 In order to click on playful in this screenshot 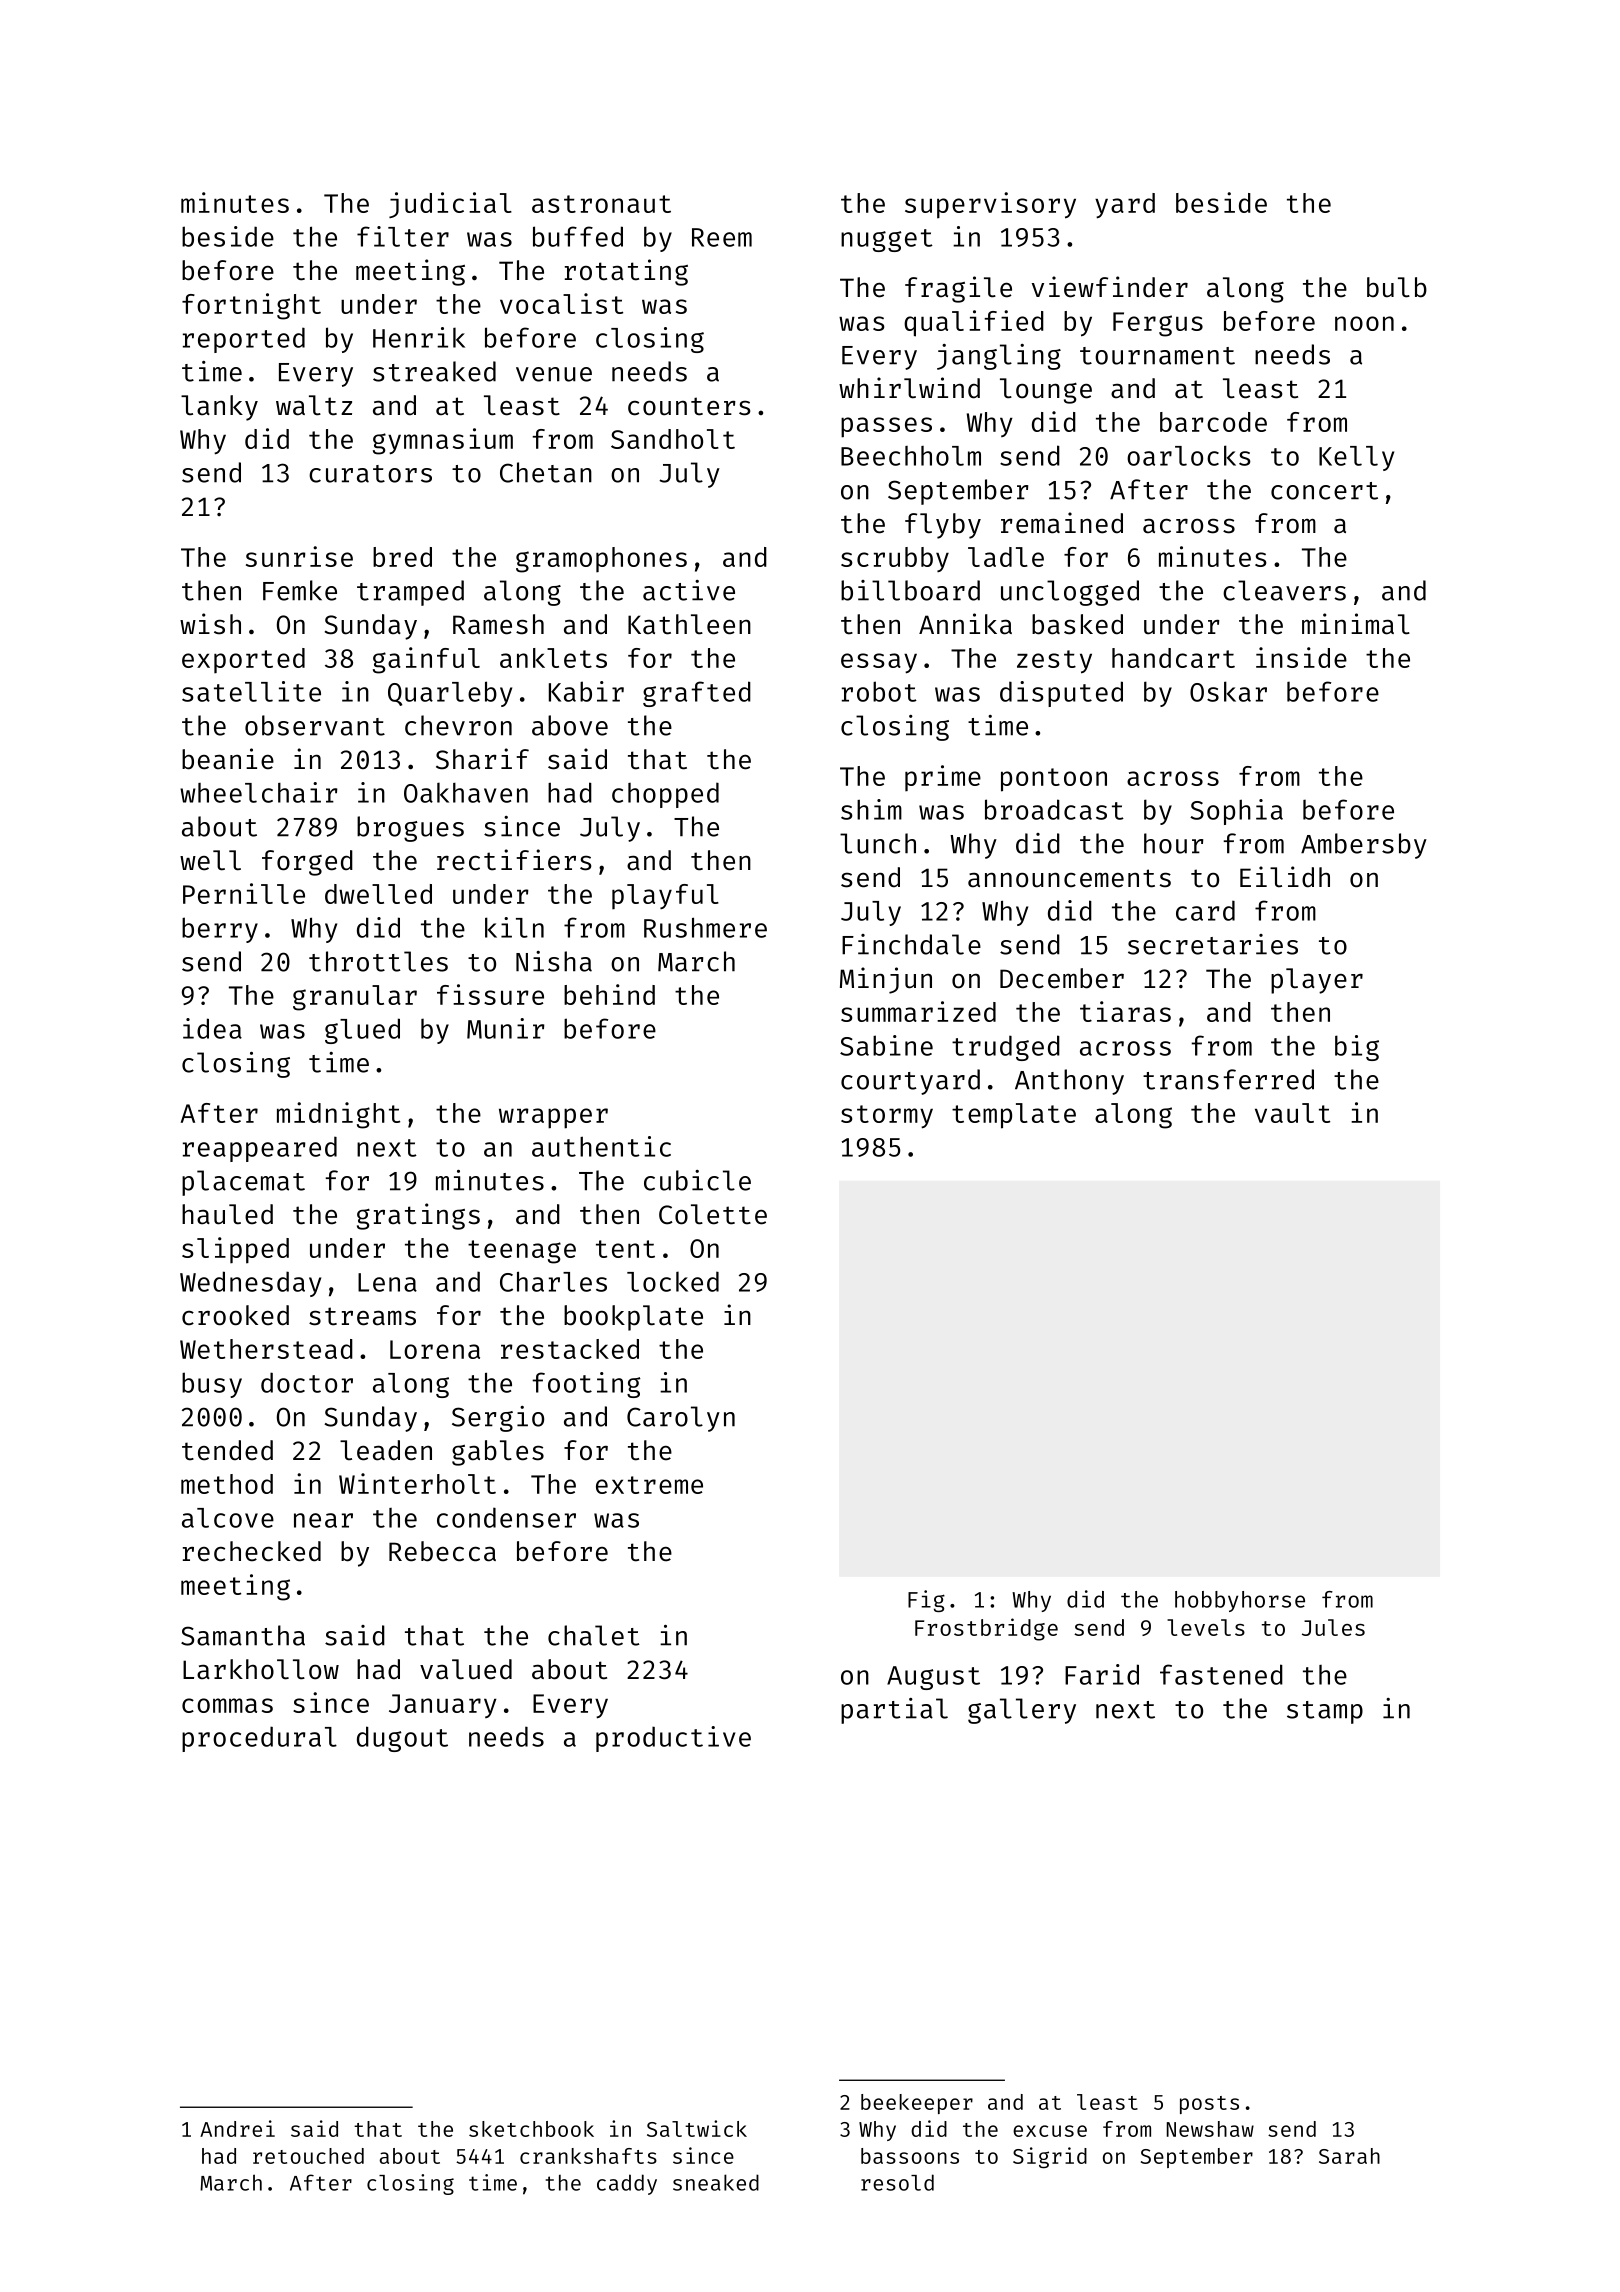, I will do `click(665, 896)`.
